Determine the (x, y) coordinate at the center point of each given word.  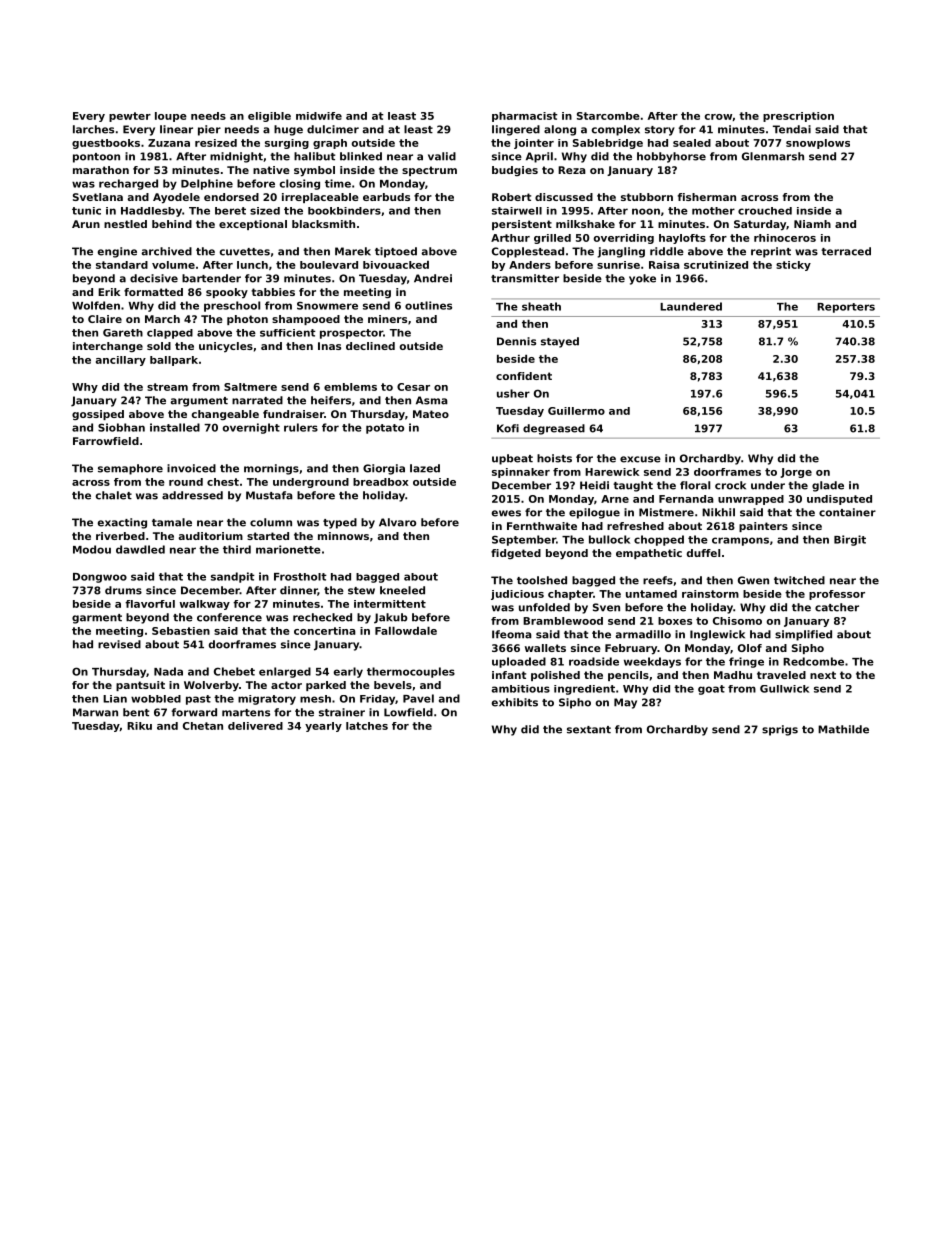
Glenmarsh (773, 156)
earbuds (386, 197)
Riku (139, 726)
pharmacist (525, 117)
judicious (517, 595)
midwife (319, 116)
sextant (589, 730)
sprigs (780, 730)
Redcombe (813, 661)
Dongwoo (100, 578)
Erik (109, 292)
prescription (798, 117)
